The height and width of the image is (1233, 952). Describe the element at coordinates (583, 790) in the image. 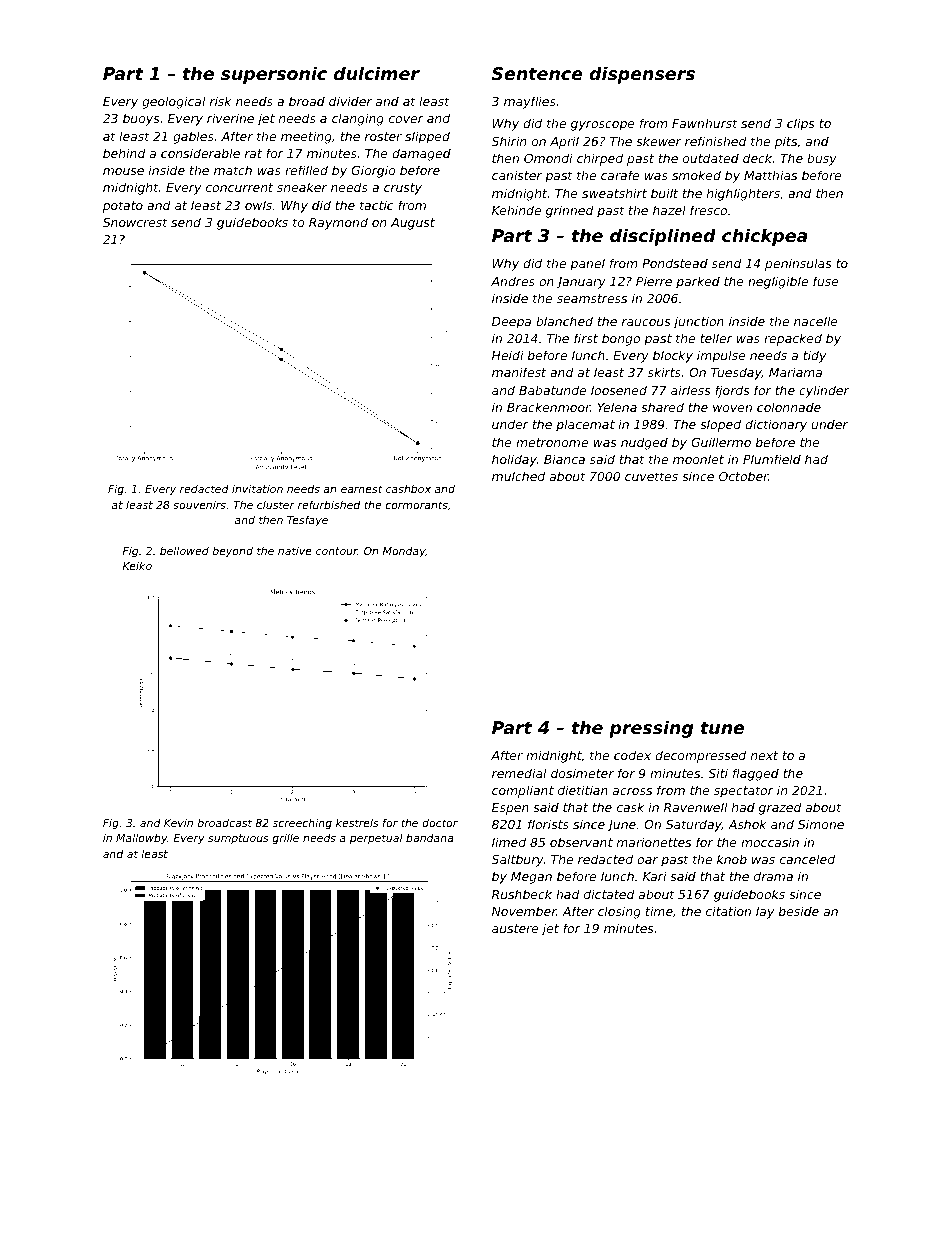

I see `dietitian` at that location.
